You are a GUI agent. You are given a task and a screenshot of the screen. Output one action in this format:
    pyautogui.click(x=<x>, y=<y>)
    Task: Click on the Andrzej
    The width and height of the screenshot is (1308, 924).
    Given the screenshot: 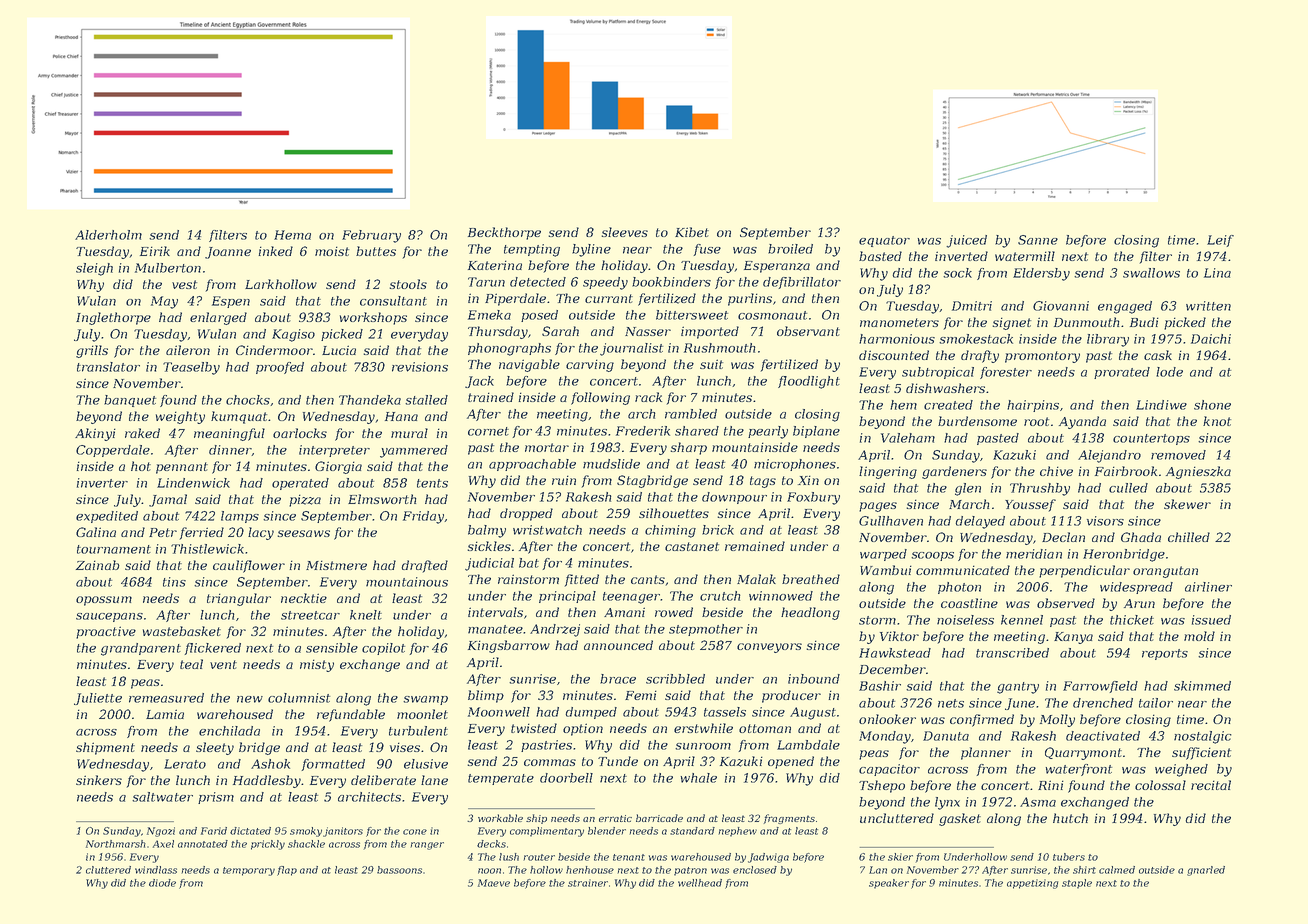 What is the action you would take?
    pyautogui.click(x=555, y=630)
